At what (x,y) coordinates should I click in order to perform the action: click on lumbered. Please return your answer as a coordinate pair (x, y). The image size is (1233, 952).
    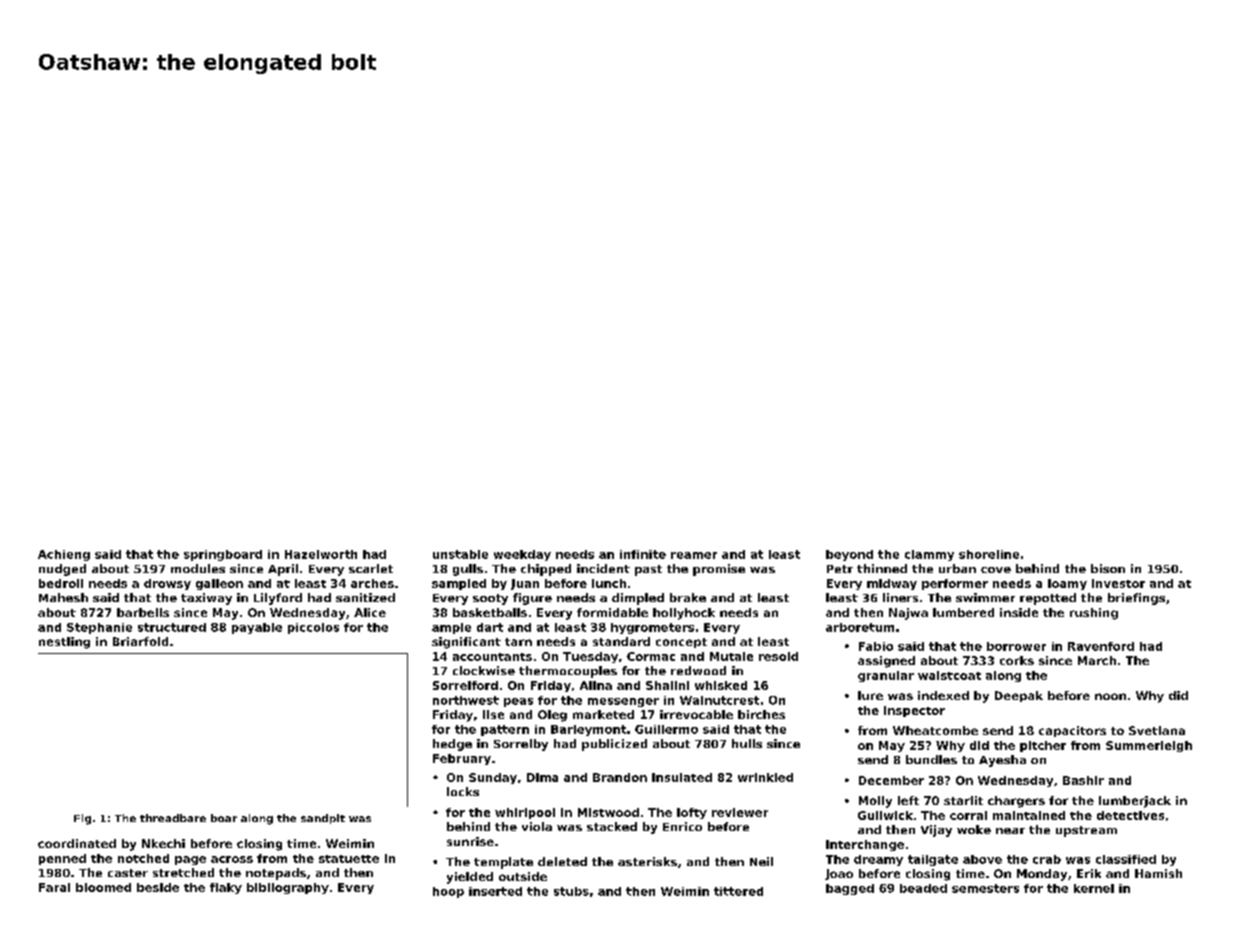
    Looking at the image, I should click on (963, 612).
